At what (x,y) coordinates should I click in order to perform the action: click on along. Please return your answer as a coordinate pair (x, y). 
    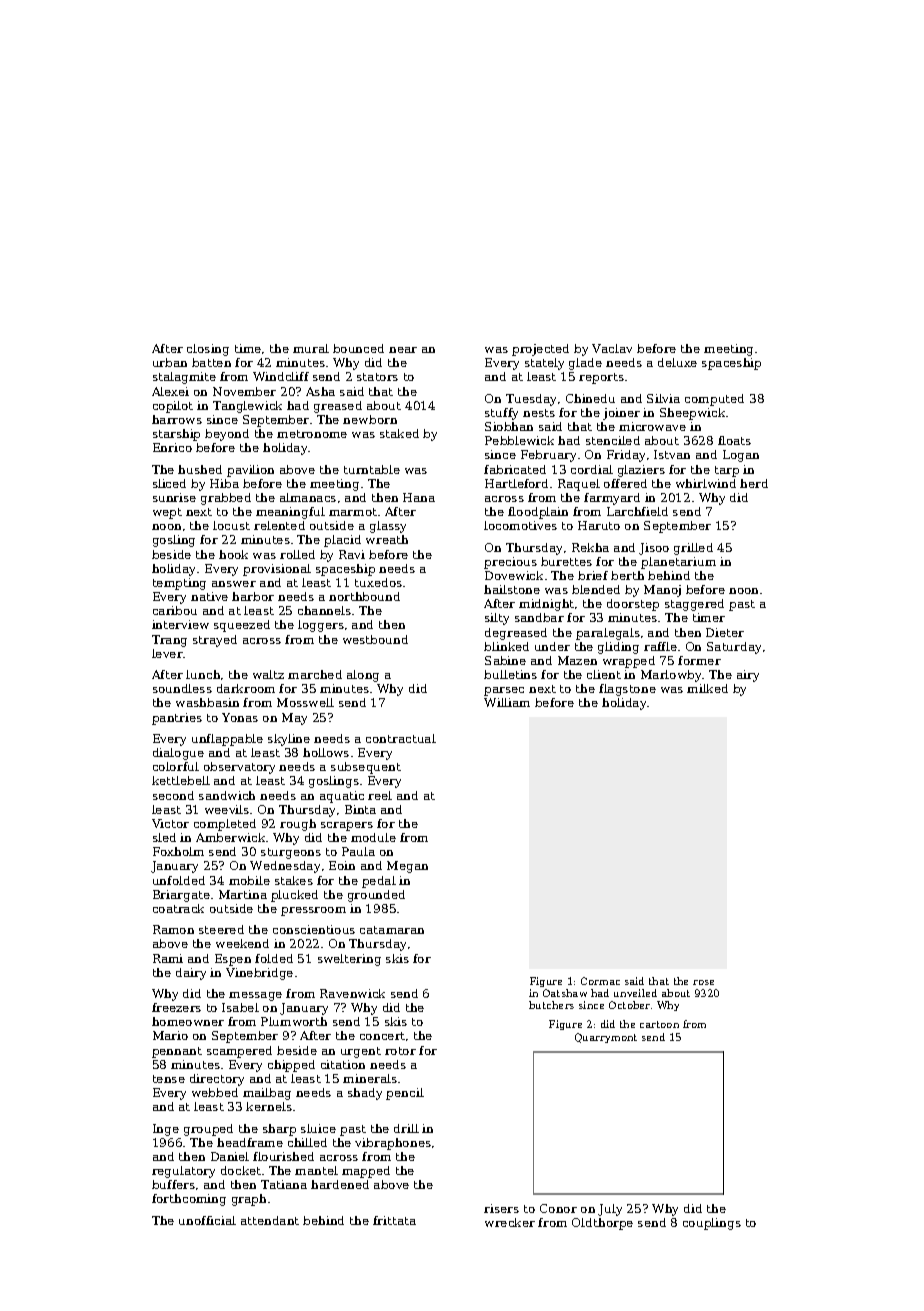
    Looking at the image, I should click on (363, 676).
